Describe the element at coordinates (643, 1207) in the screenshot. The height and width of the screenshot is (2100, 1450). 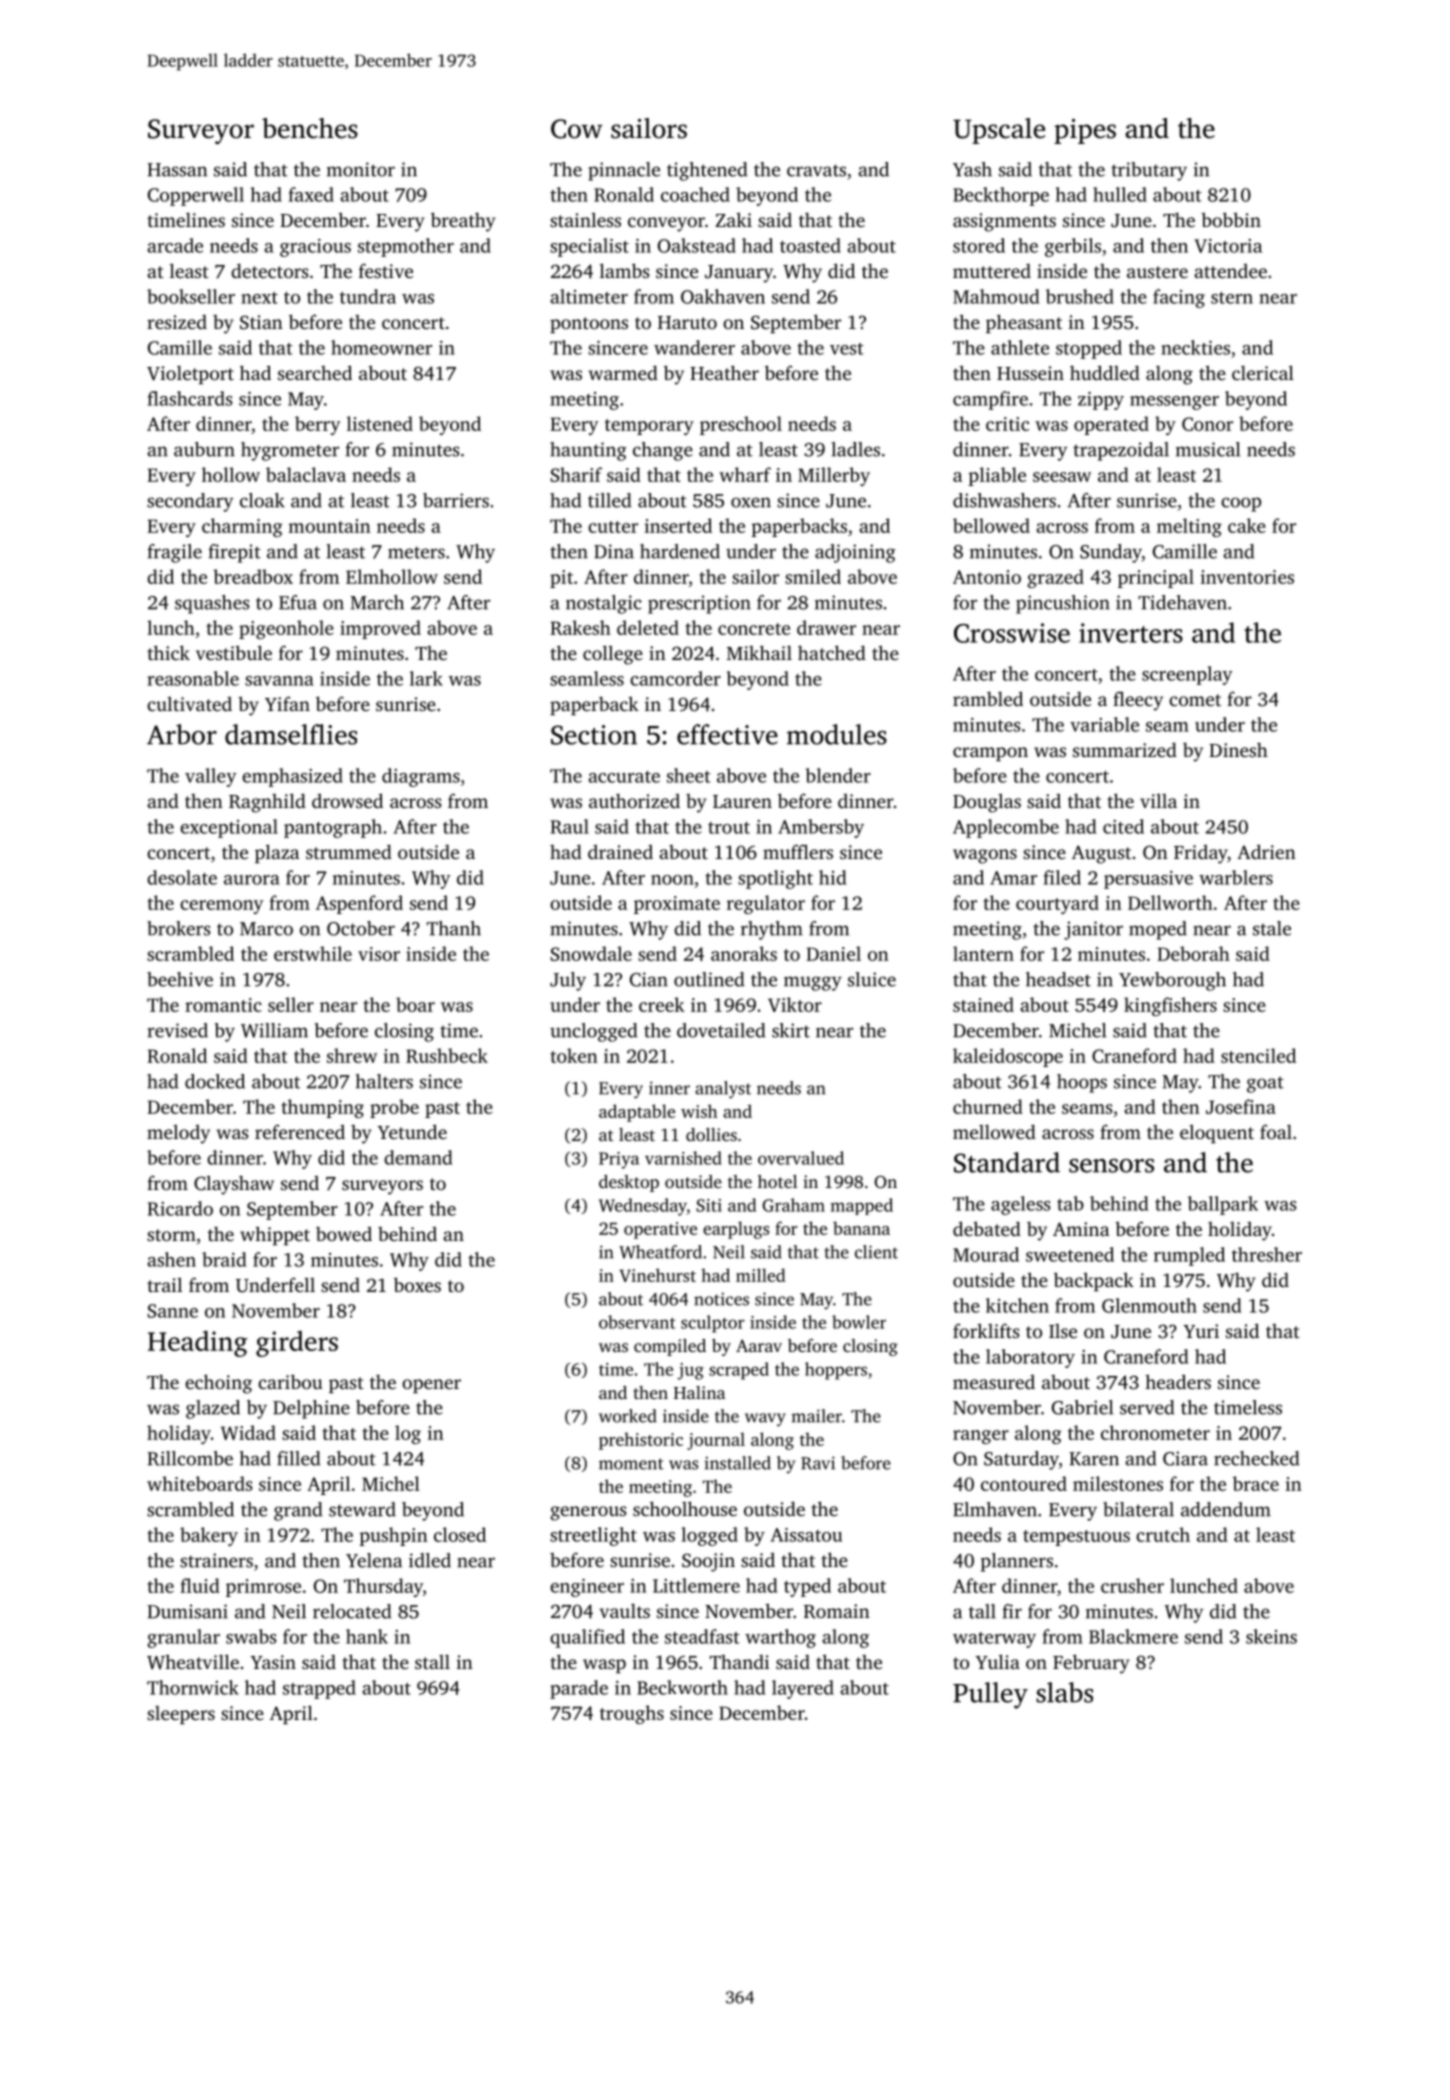
I see `Wednesday` at that location.
